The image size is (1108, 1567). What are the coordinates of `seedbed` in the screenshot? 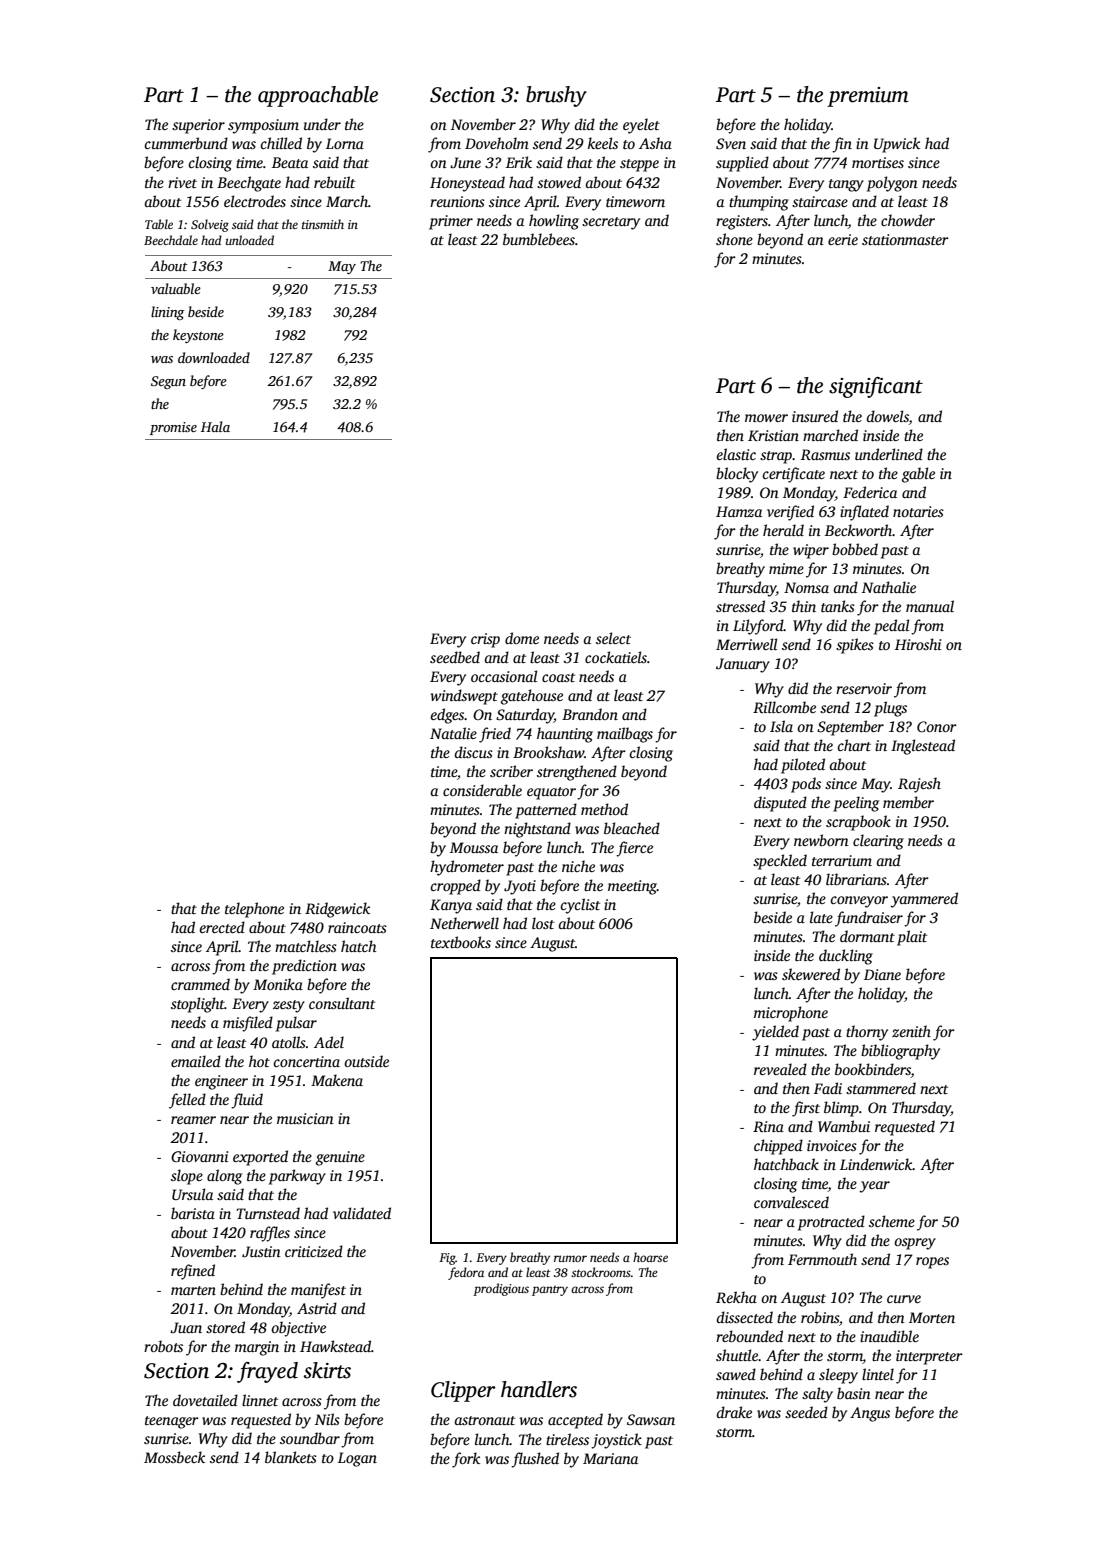 It's located at (455, 657).
